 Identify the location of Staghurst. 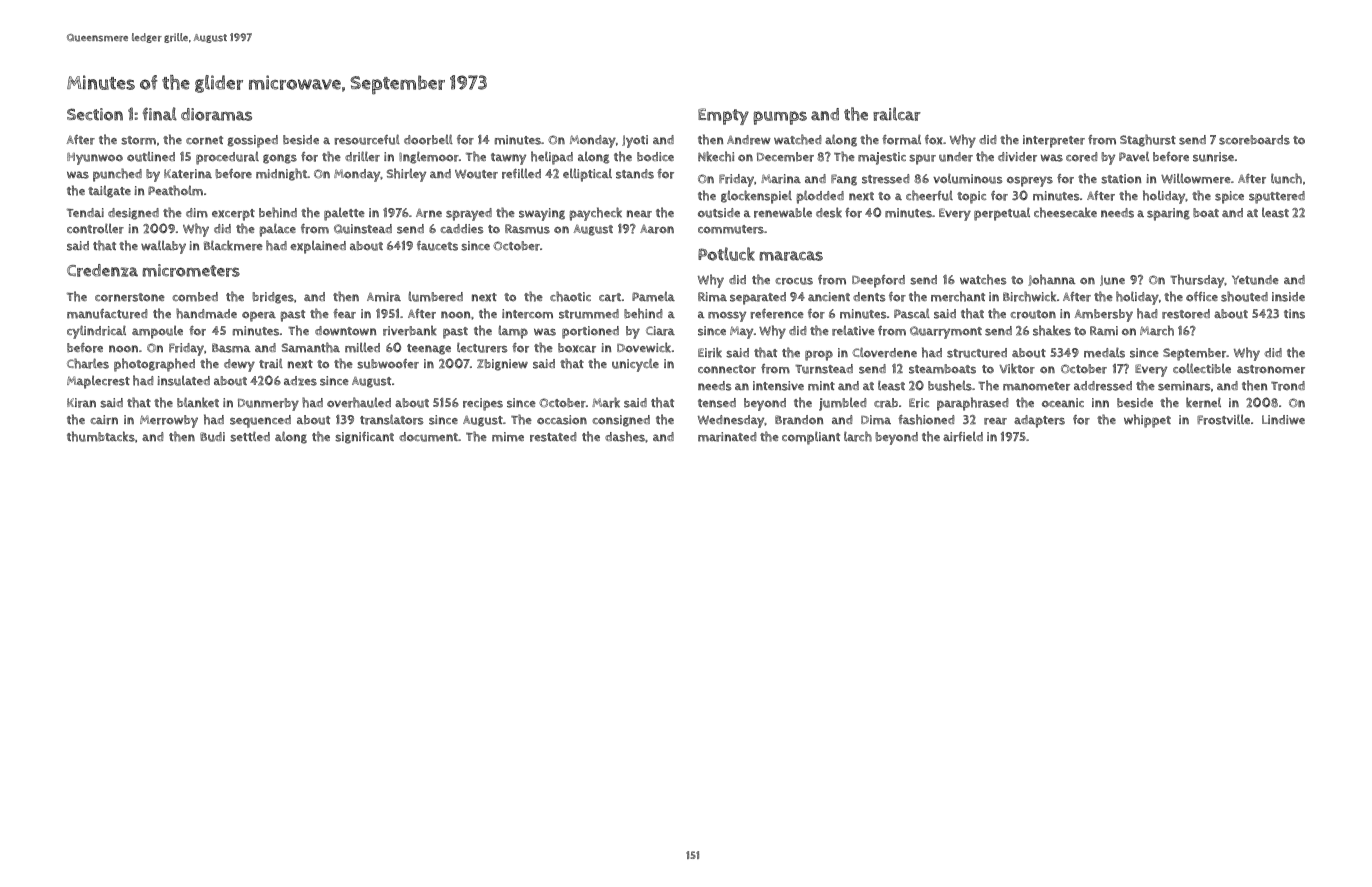
(1148, 140).
